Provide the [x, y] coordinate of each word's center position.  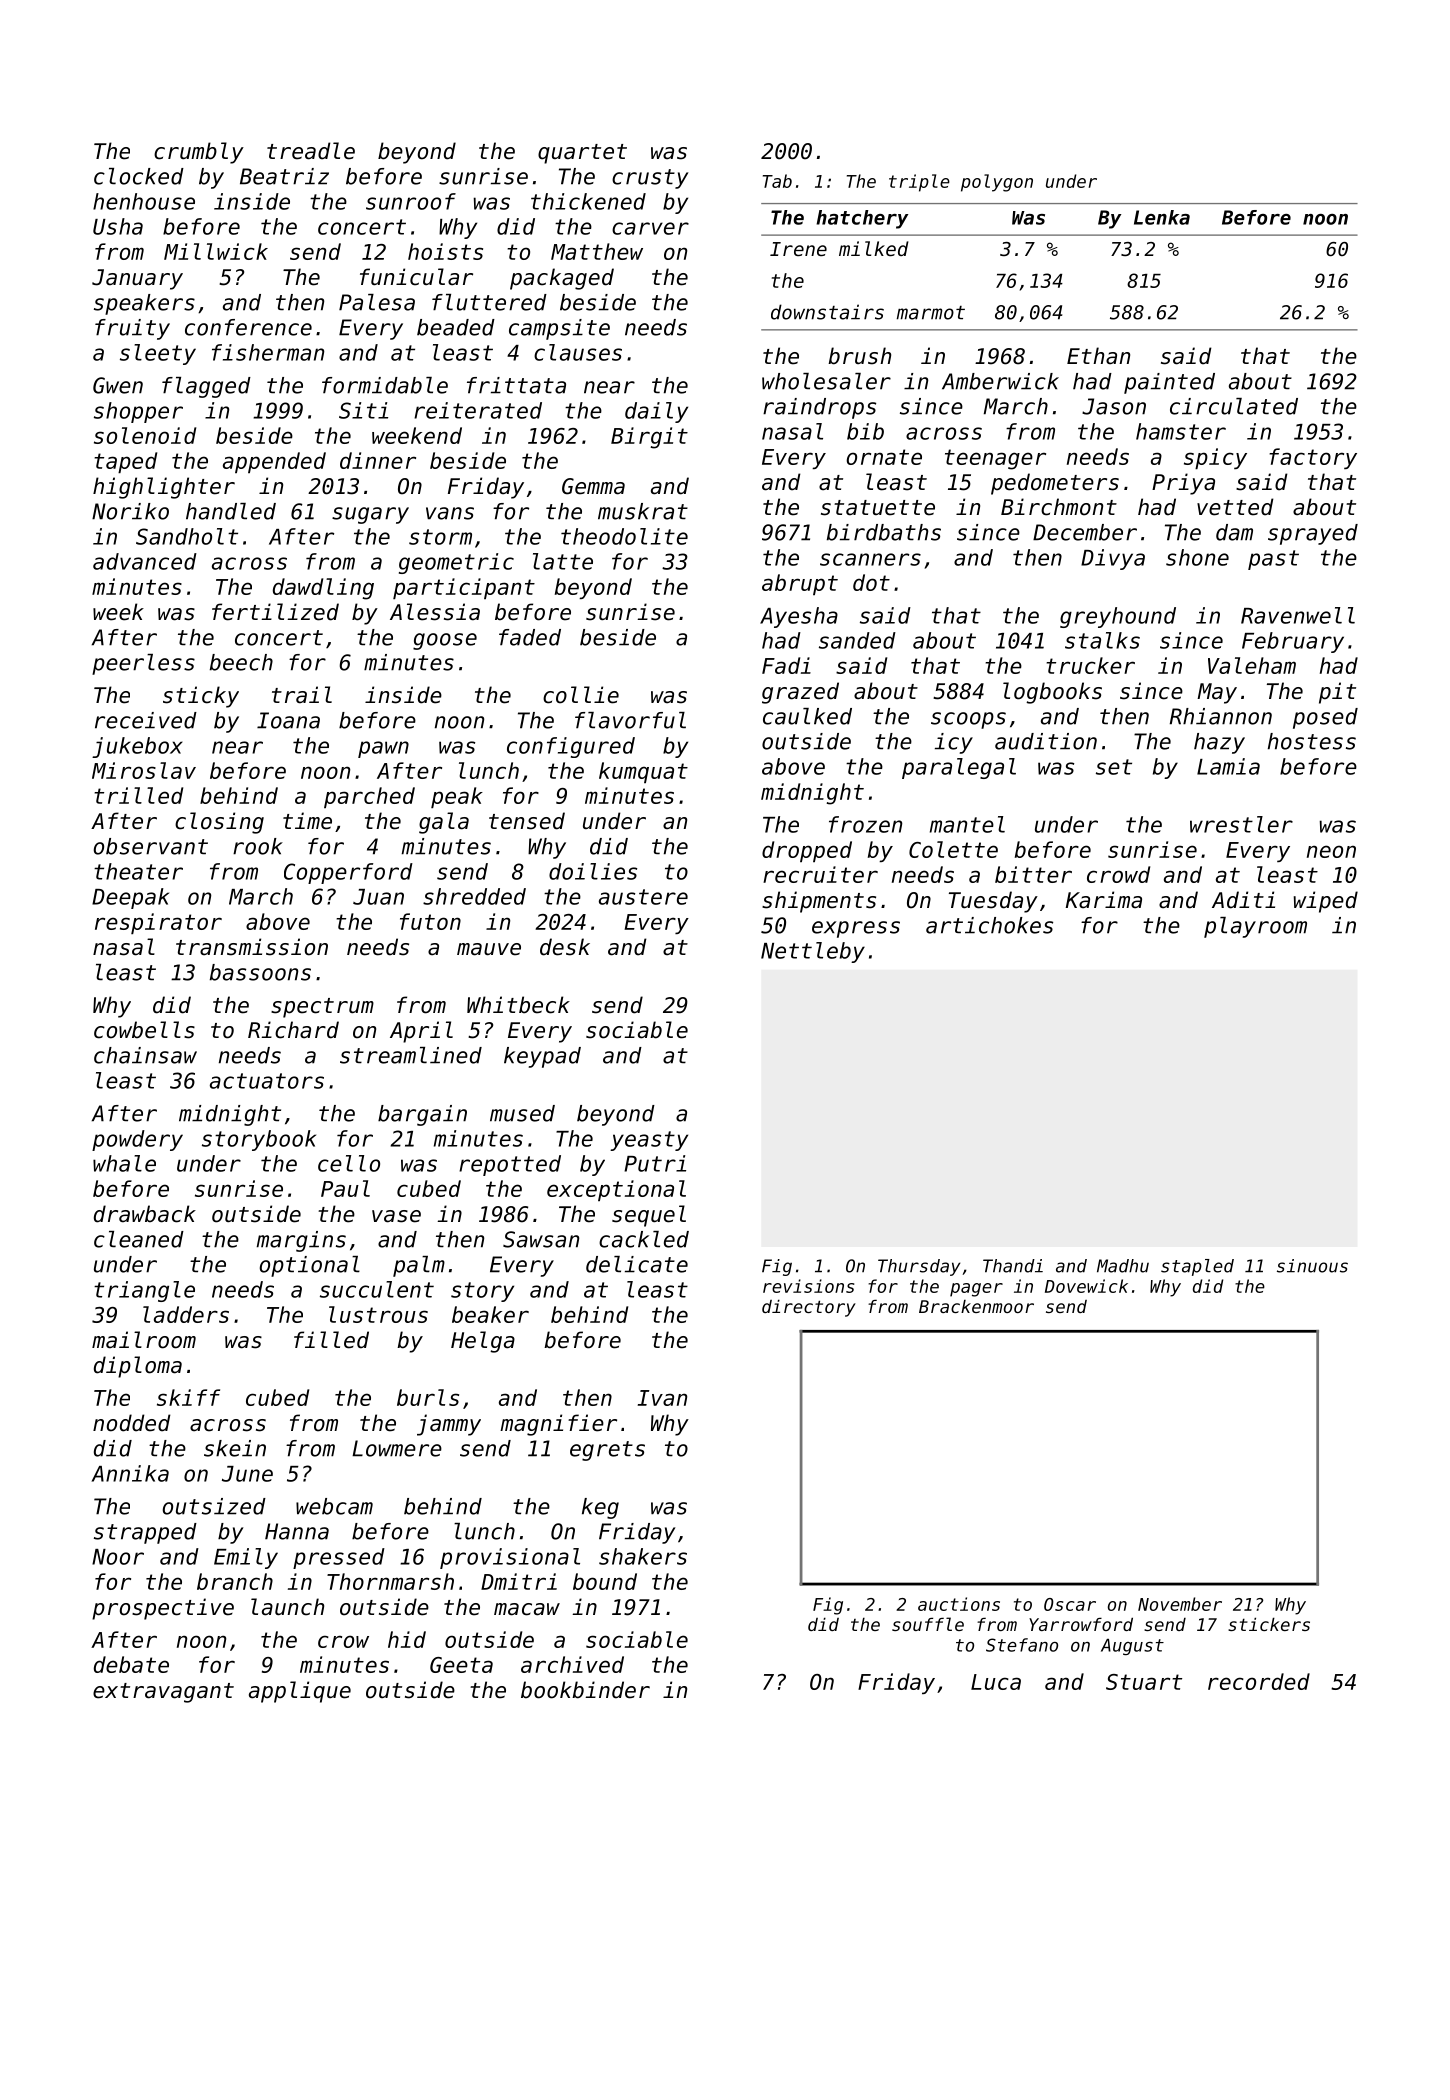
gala [444, 823]
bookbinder [585, 1690]
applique [300, 1692]
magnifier [558, 1425]
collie [581, 695]
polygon [997, 183]
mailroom [144, 1340]
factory [1313, 458]
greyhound [1118, 617]
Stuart [1144, 1682]
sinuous [1312, 1266]
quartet [582, 154]
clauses [578, 352]
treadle [311, 151]
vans [450, 513]
